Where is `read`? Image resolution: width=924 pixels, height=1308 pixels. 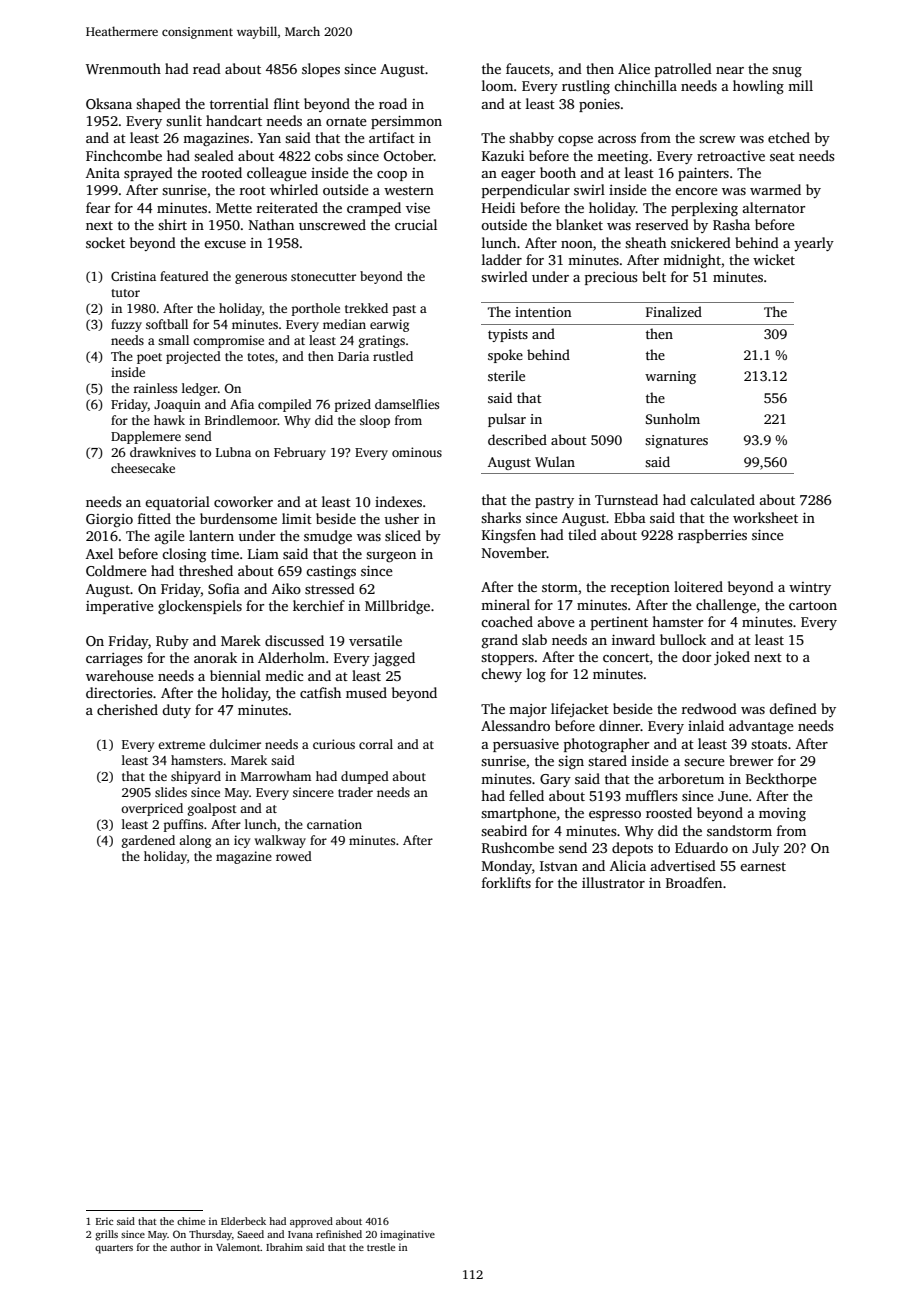 read is located at coordinates (207, 68).
